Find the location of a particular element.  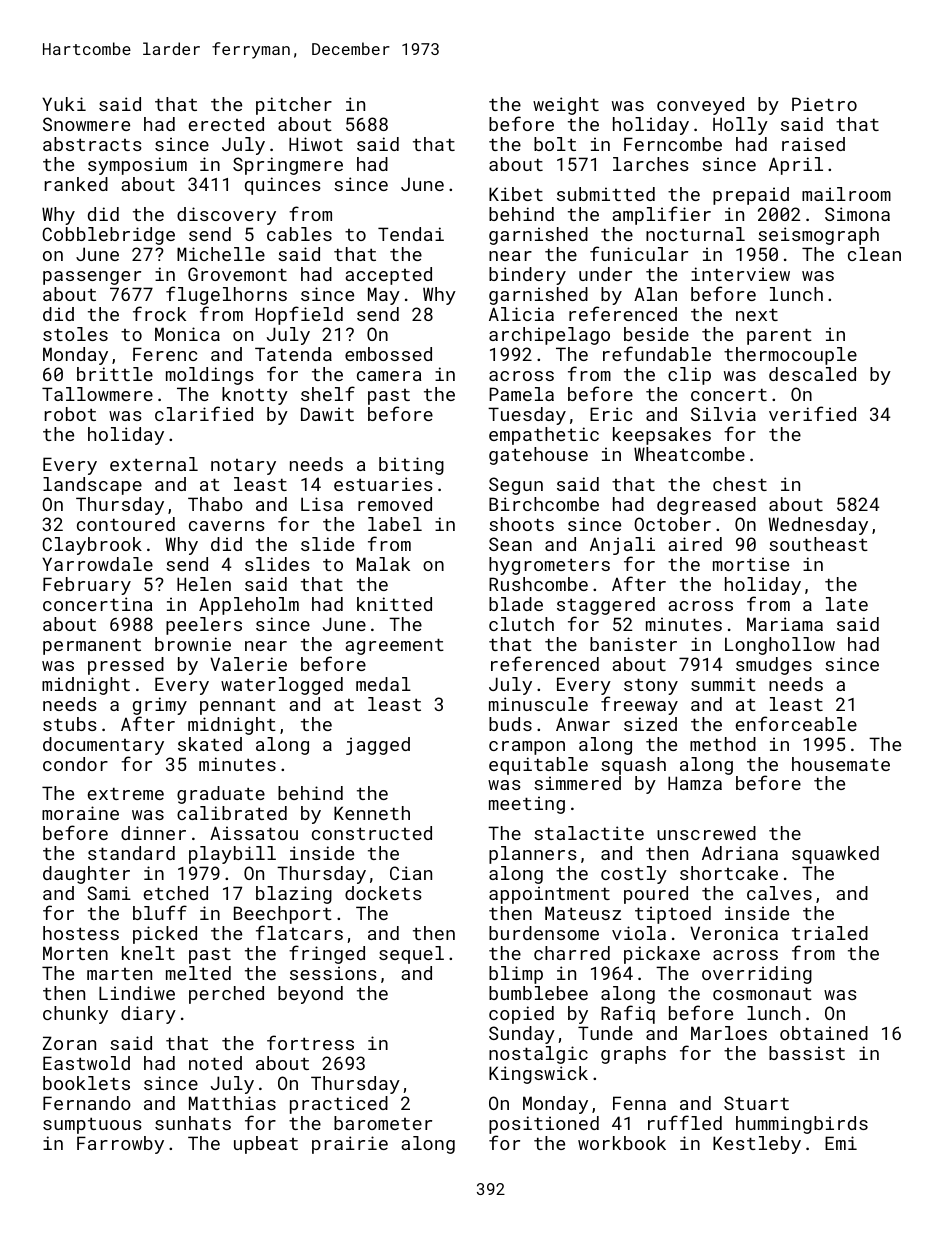

noted is located at coordinates (215, 1063).
